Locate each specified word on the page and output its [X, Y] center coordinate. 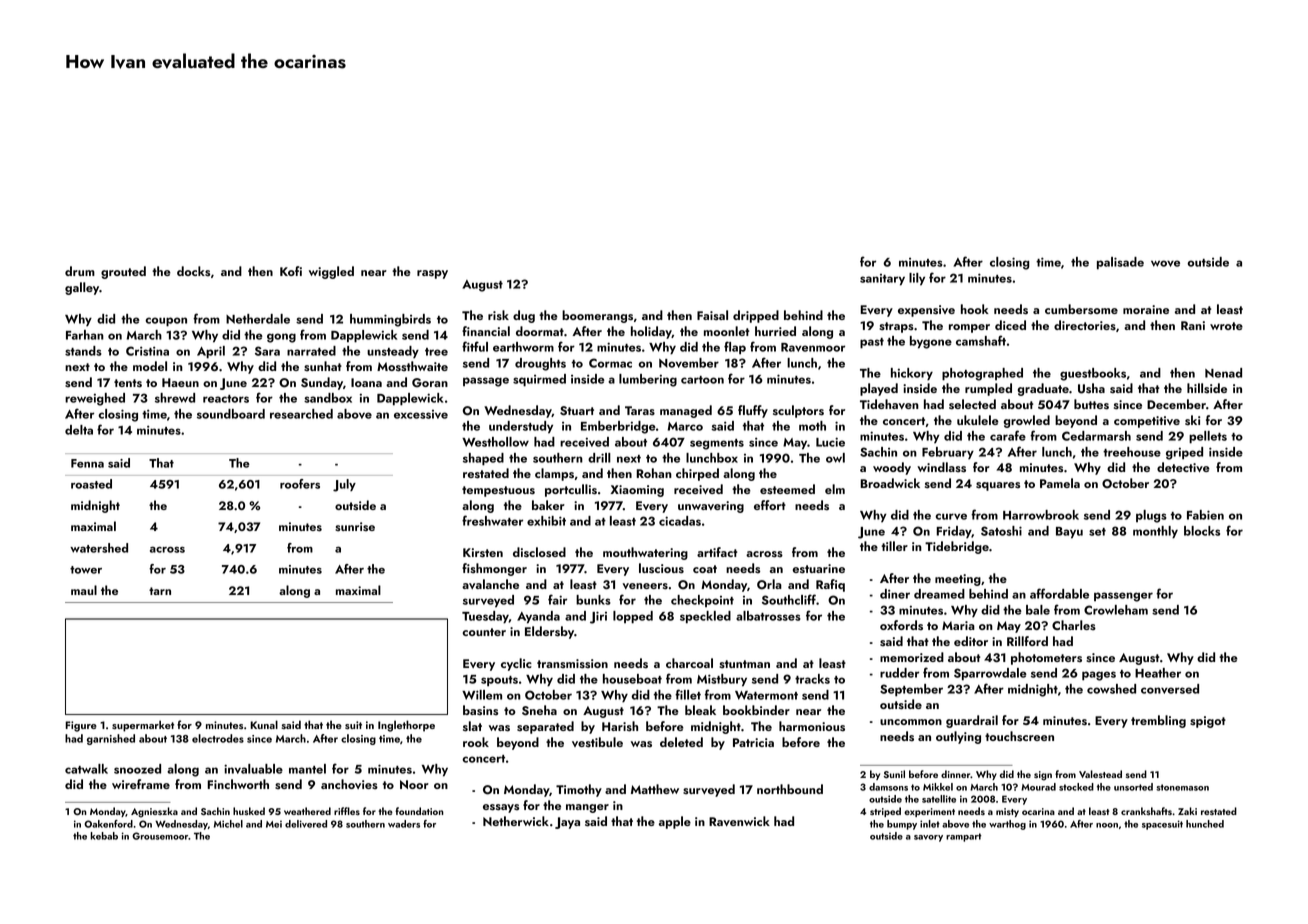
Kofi [291, 271]
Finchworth [238, 784]
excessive [421, 414]
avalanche [490, 584]
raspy [432, 274]
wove [1165, 263]
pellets [1208, 437]
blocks [1202, 531]
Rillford [1027, 641]
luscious [661, 568]
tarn [160, 591]
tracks [812, 679]
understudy [521, 427]
